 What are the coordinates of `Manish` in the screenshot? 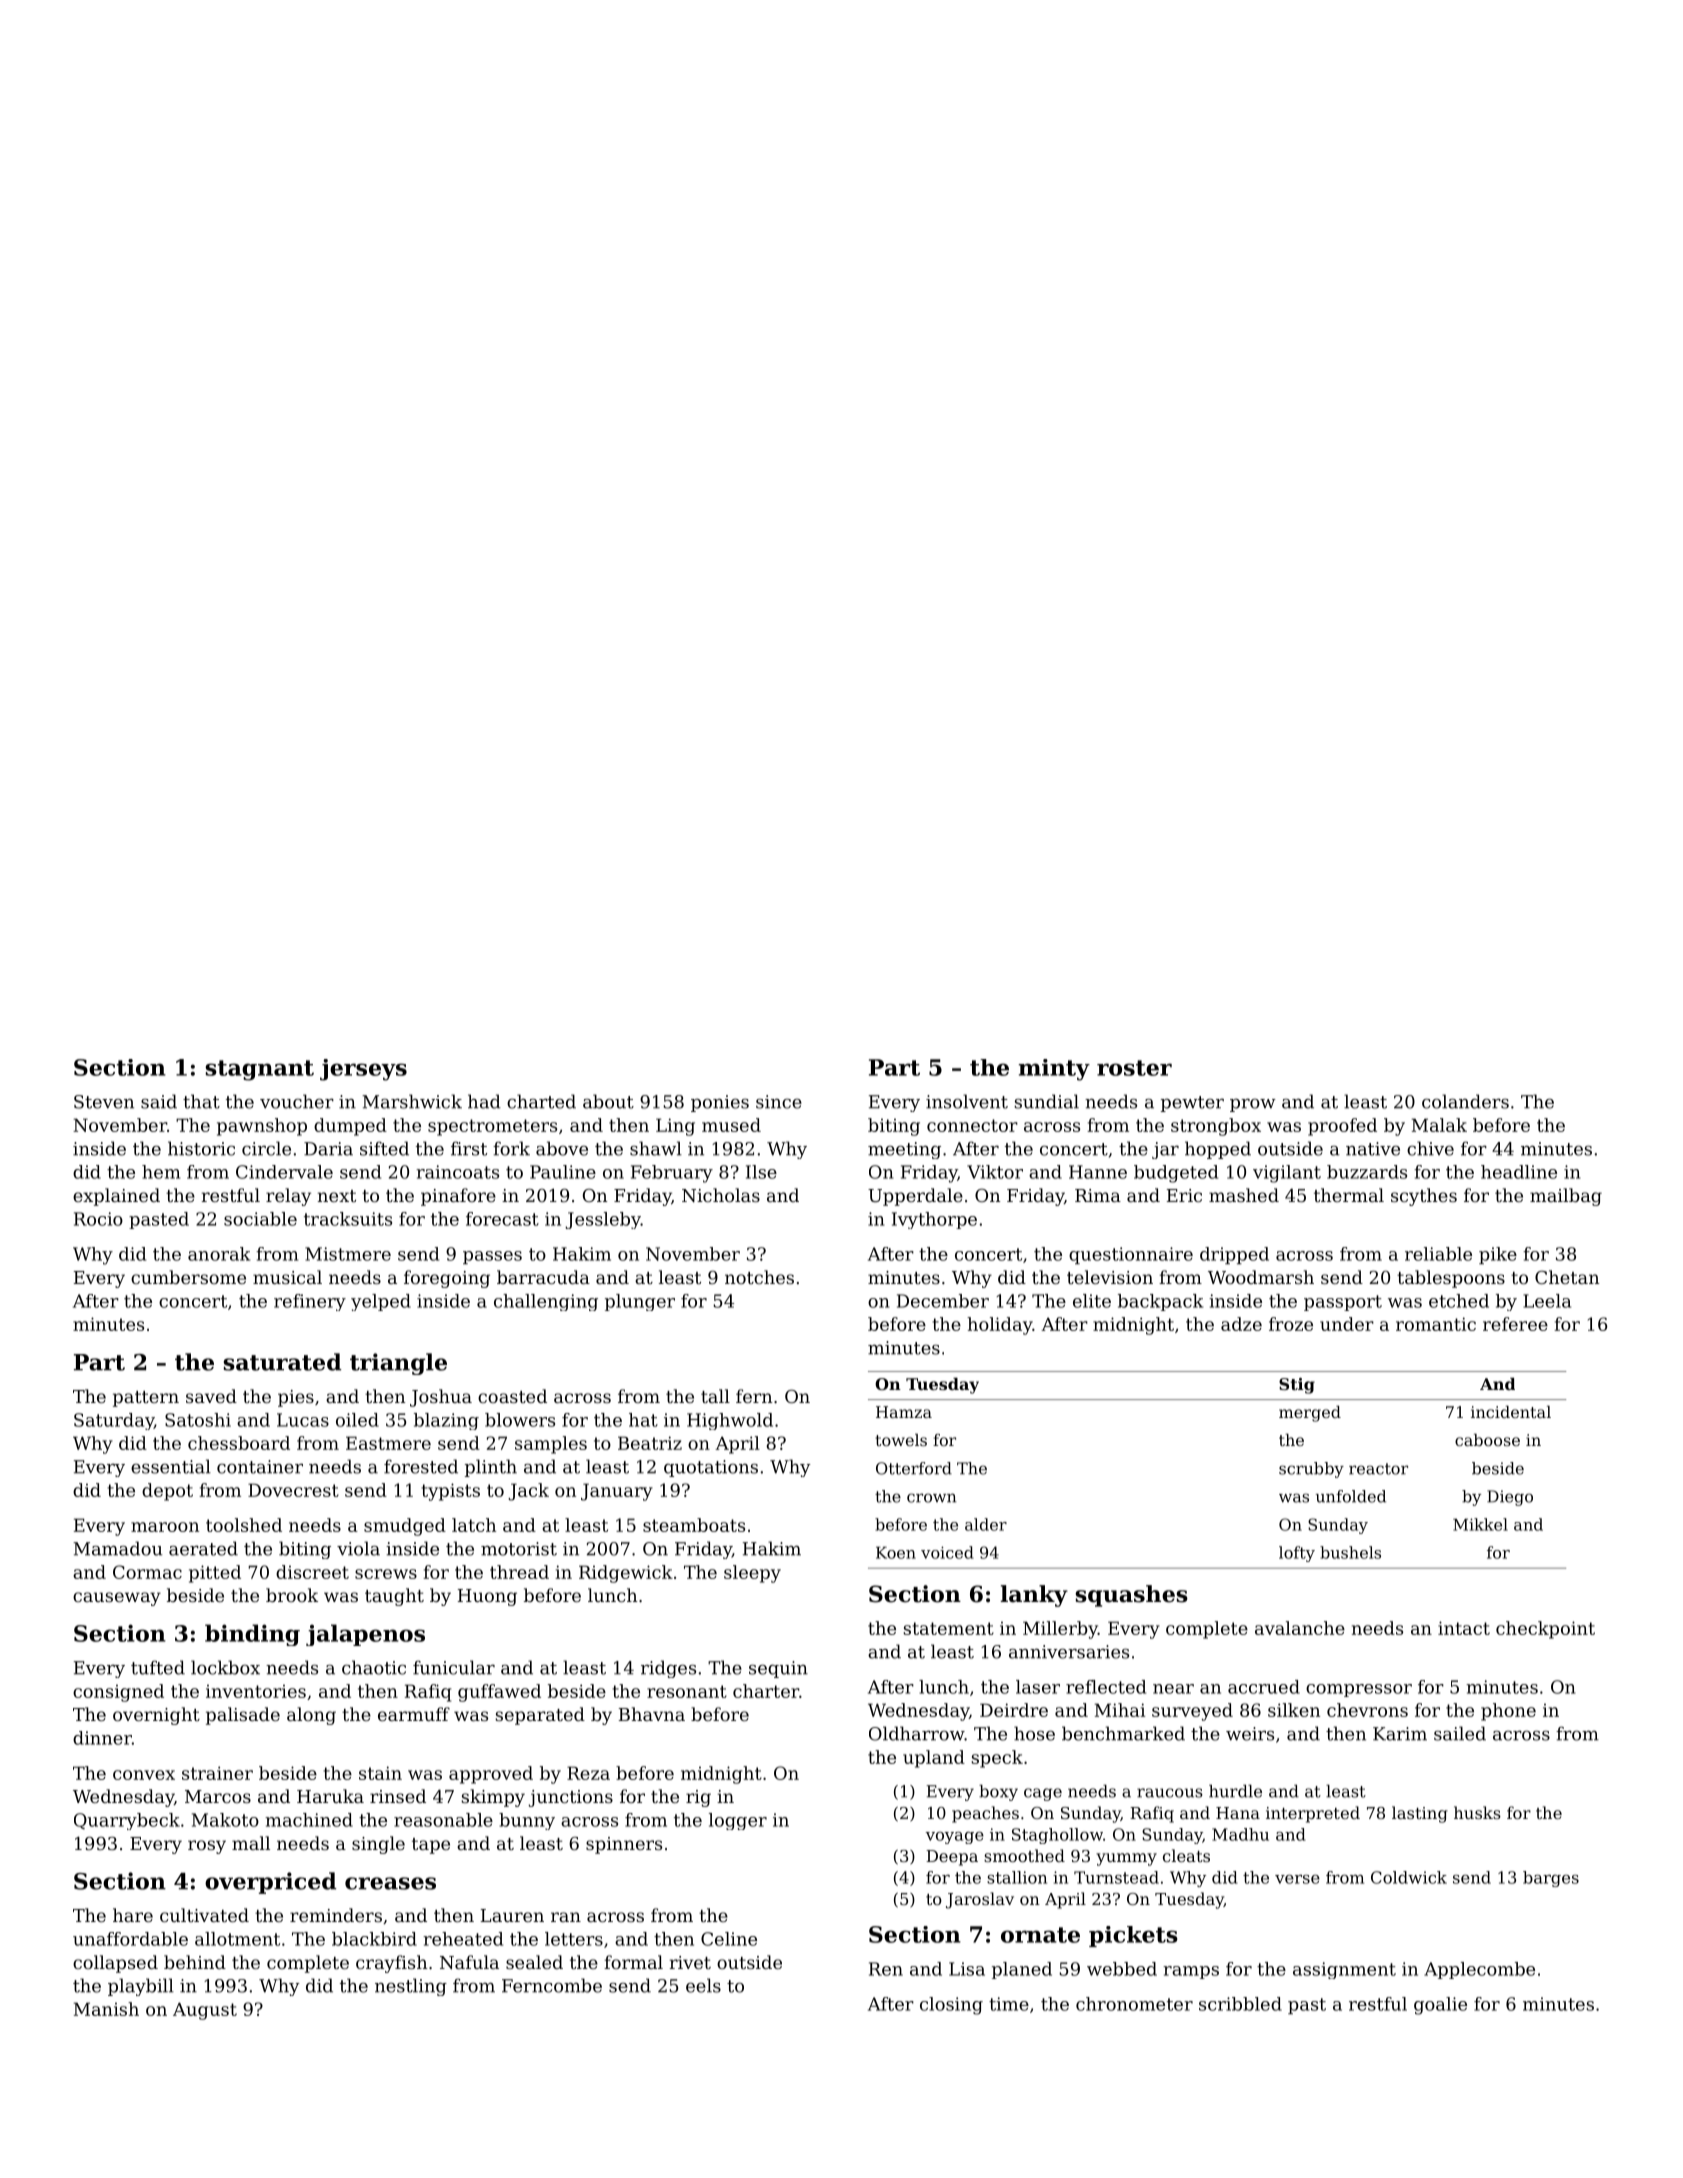 It's located at (106, 2009).
